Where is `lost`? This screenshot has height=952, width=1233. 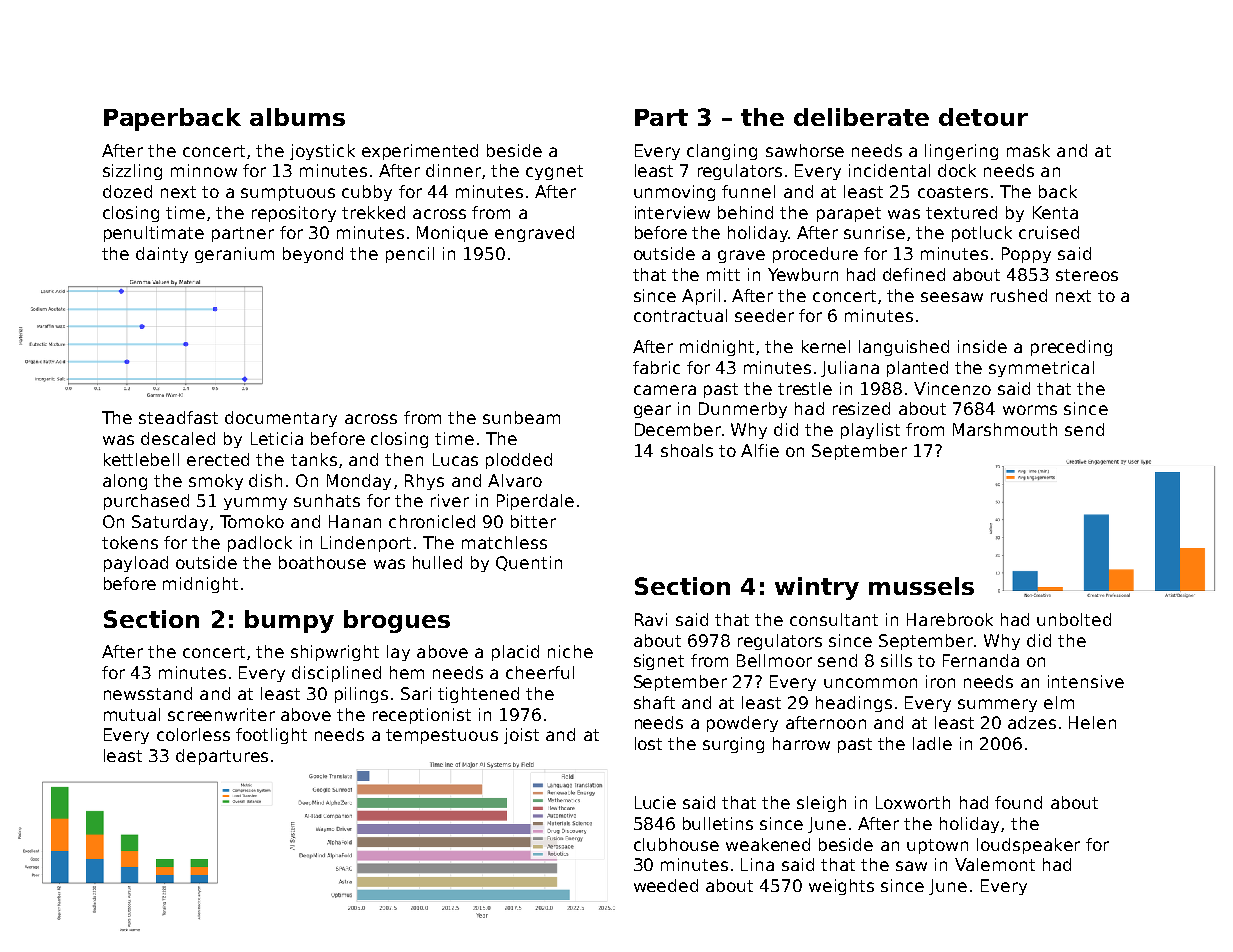 lost is located at coordinates (648, 743).
